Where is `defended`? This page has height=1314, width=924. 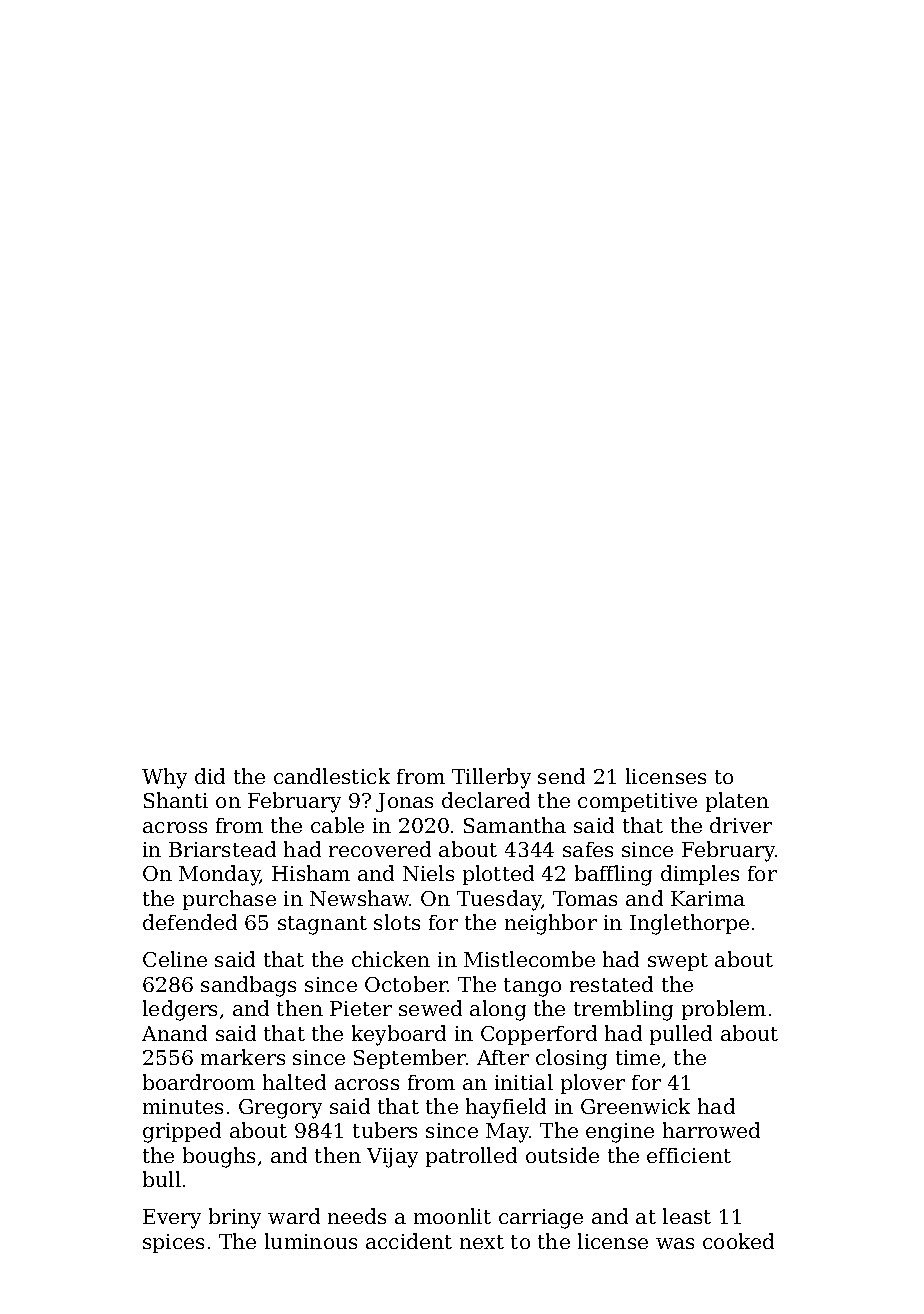
defended is located at coordinates (190, 922).
